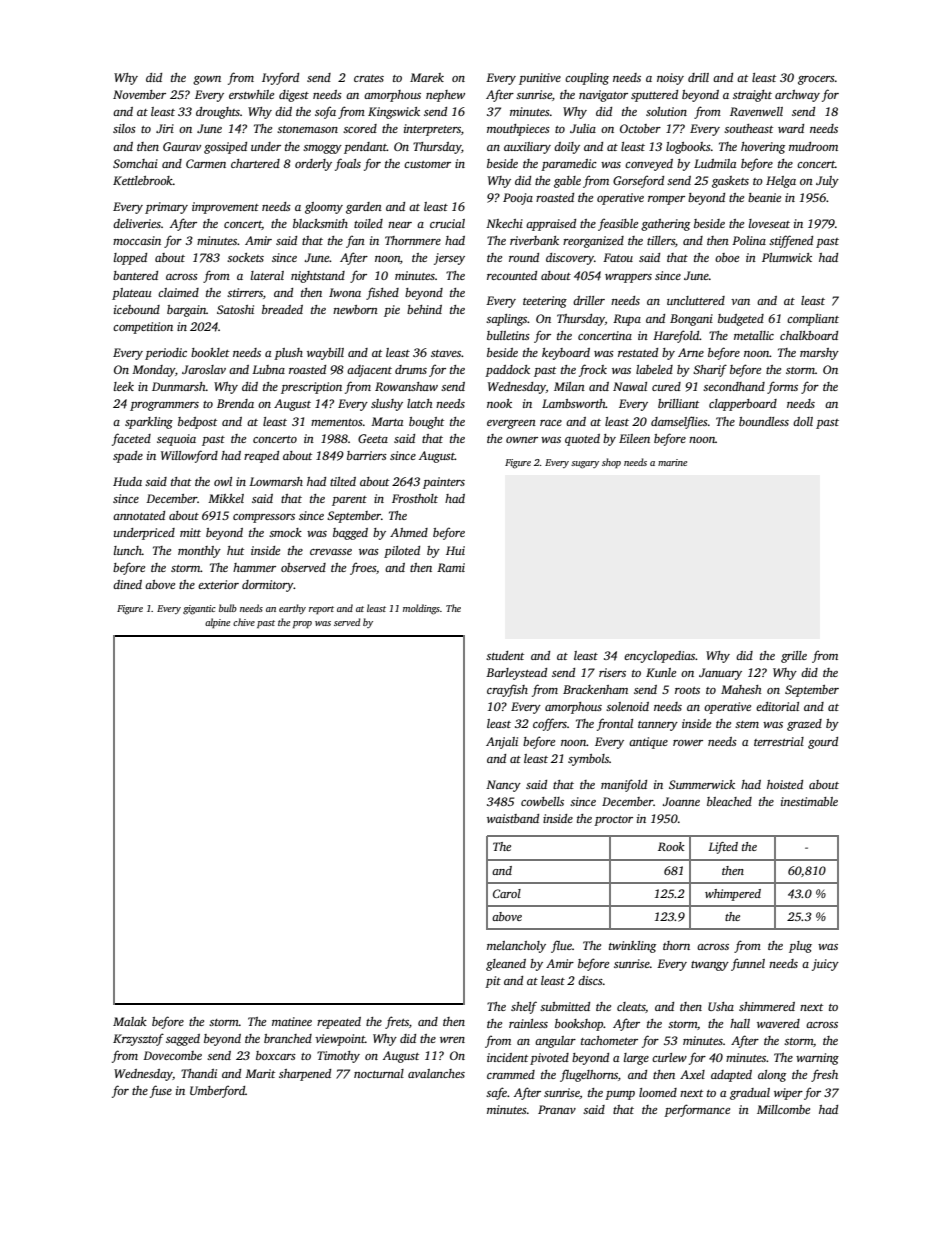 Image resolution: width=952 pixels, height=1233 pixels. What do you see at coordinates (640, 128) in the image?
I see `October` at bounding box center [640, 128].
